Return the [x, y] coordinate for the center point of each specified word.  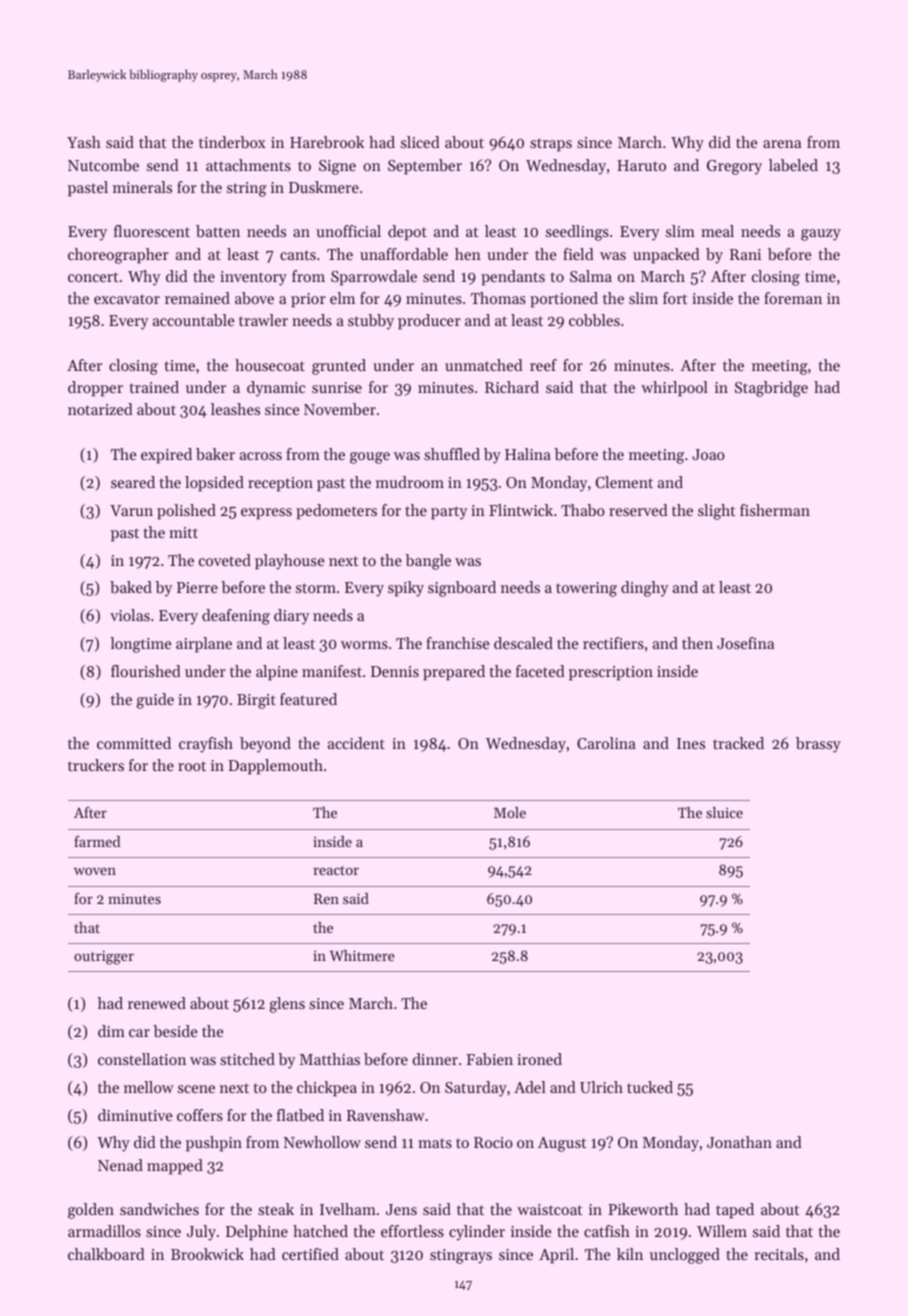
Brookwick [207, 1254]
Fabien [489, 1059]
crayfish [206, 745]
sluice [724, 812]
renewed [157, 1003]
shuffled [452, 454]
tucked [650, 1087]
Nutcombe [103, 165]
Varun [131, 510]
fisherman [775, 510]
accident [356, 743]
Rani [745, 254]
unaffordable [404, 254]
